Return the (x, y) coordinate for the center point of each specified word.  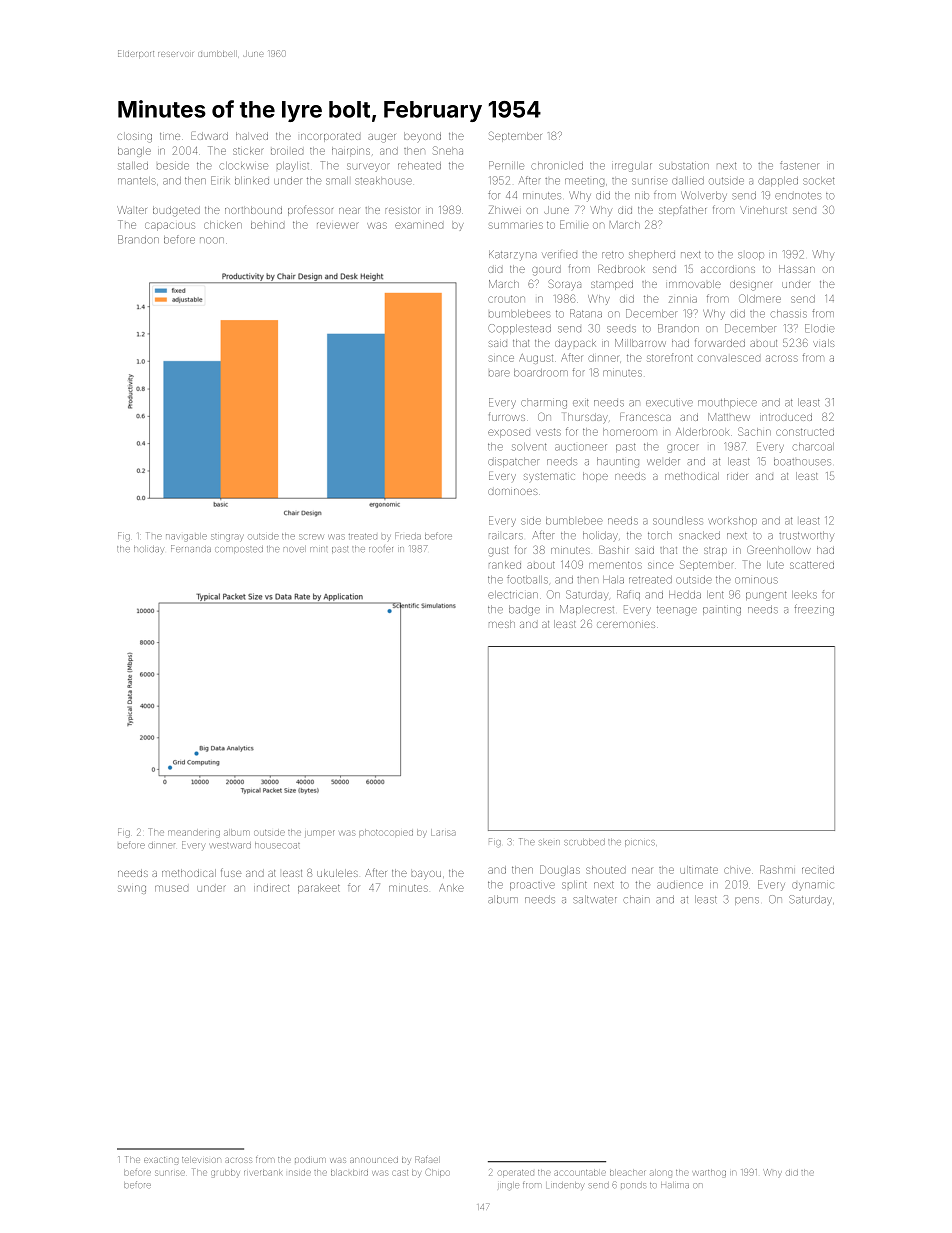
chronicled (557, 166)
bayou (426, 875)
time (170, 136)
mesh (502, 624)
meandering (194, 834)
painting (722, 611)
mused (171, 888)
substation (684, 166)
